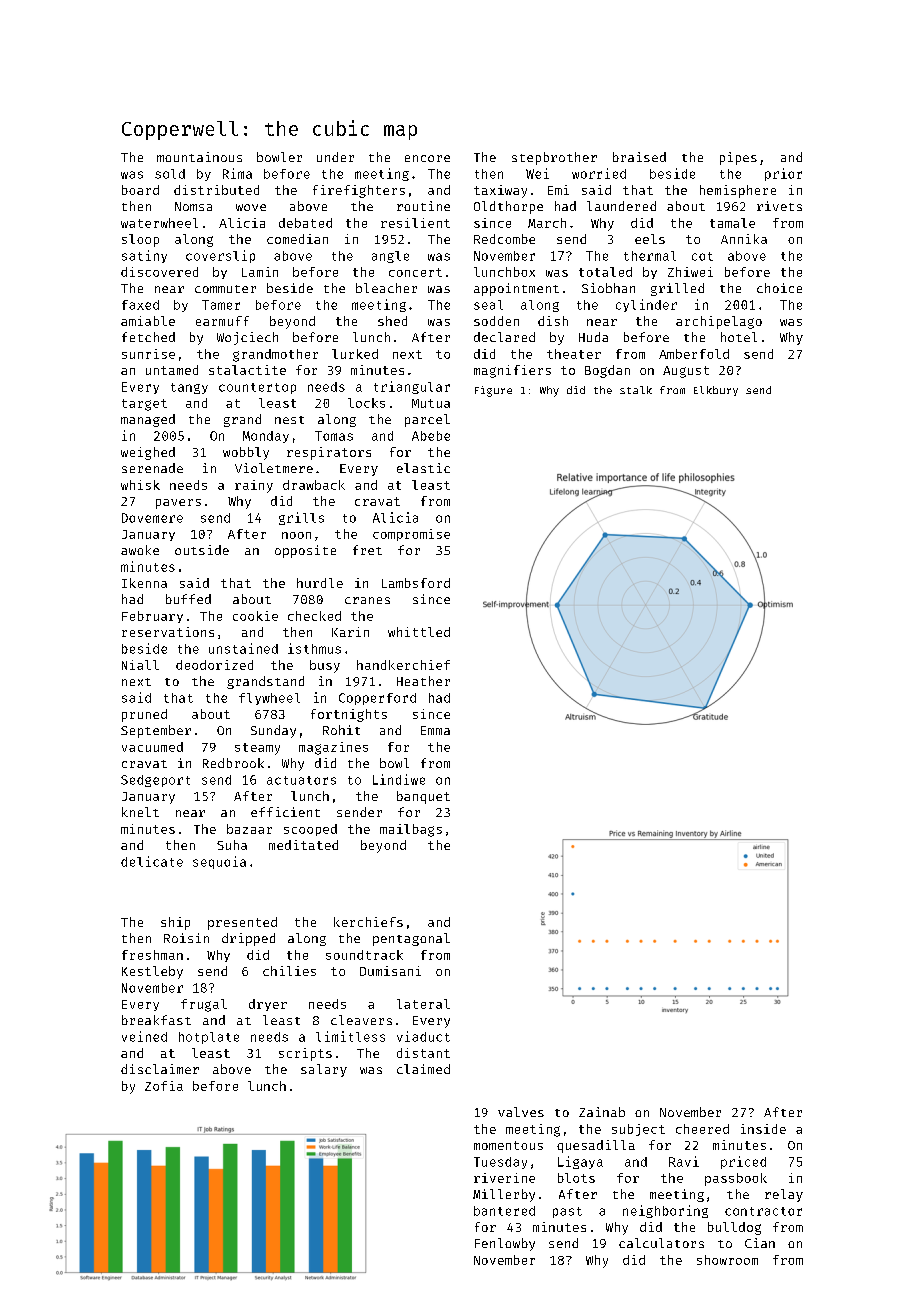 This document has height=1308, width=924. What do you see at coordinates (505, 1244) in the document?
I see `Fenlowby` at bounding box center [505, 1244].
